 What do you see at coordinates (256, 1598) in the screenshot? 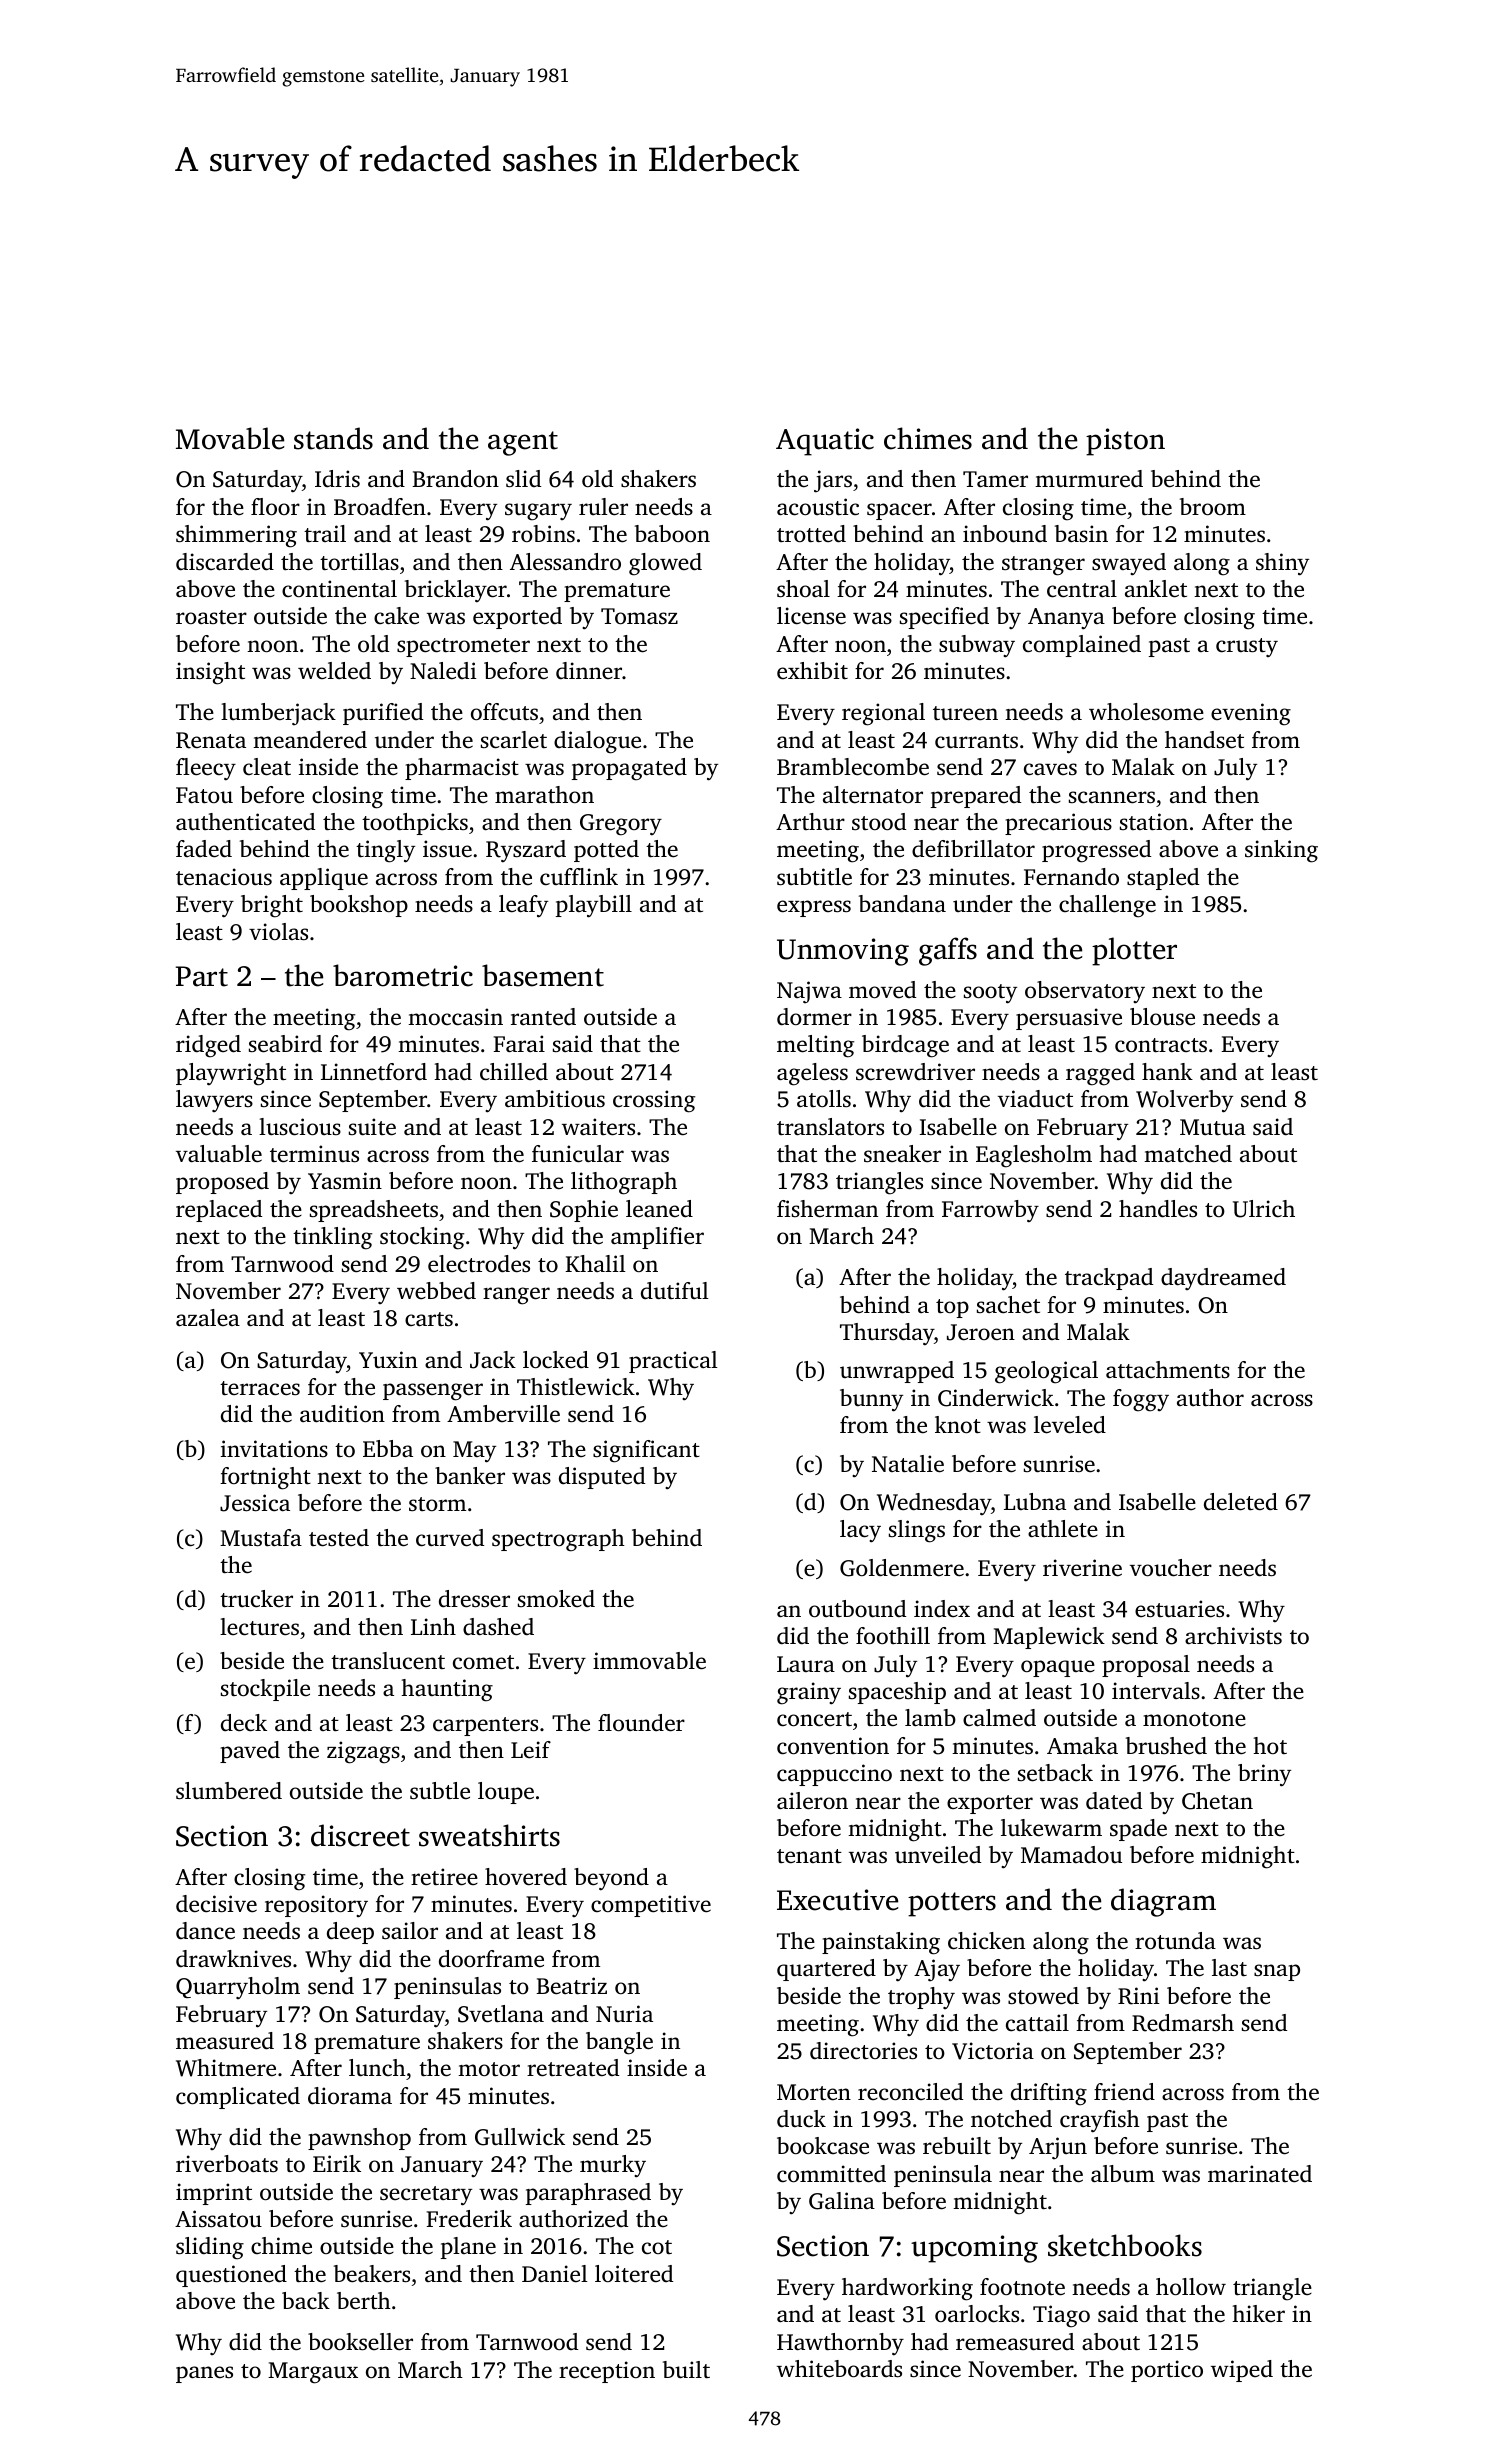
I see `trucker` at bounding box center [256, 1598].
